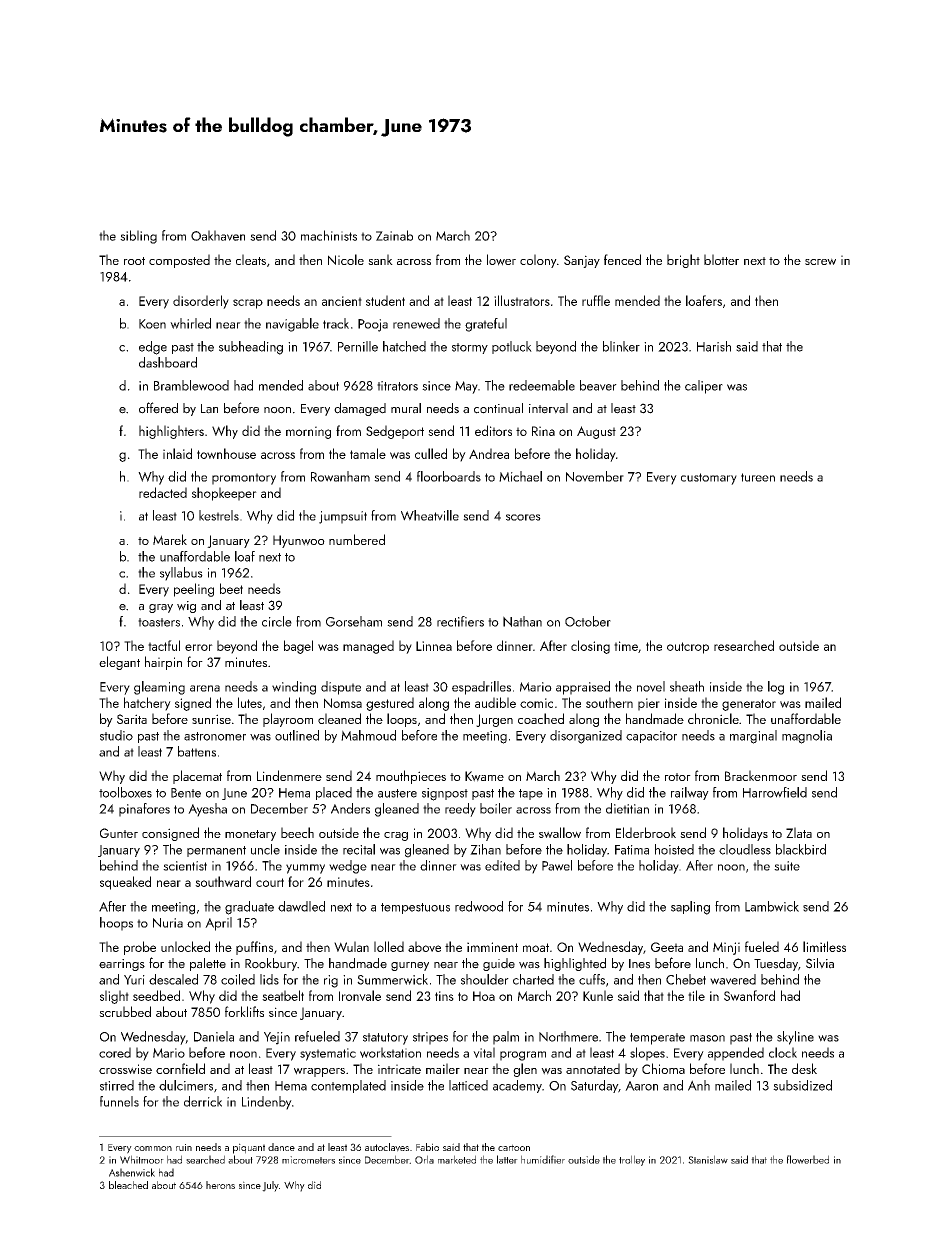 The width and height of the screenshot is (952, 1233). Describe the element at coordinates (218, 235) in the screenshot. I see `Oakhaven` at that location.
